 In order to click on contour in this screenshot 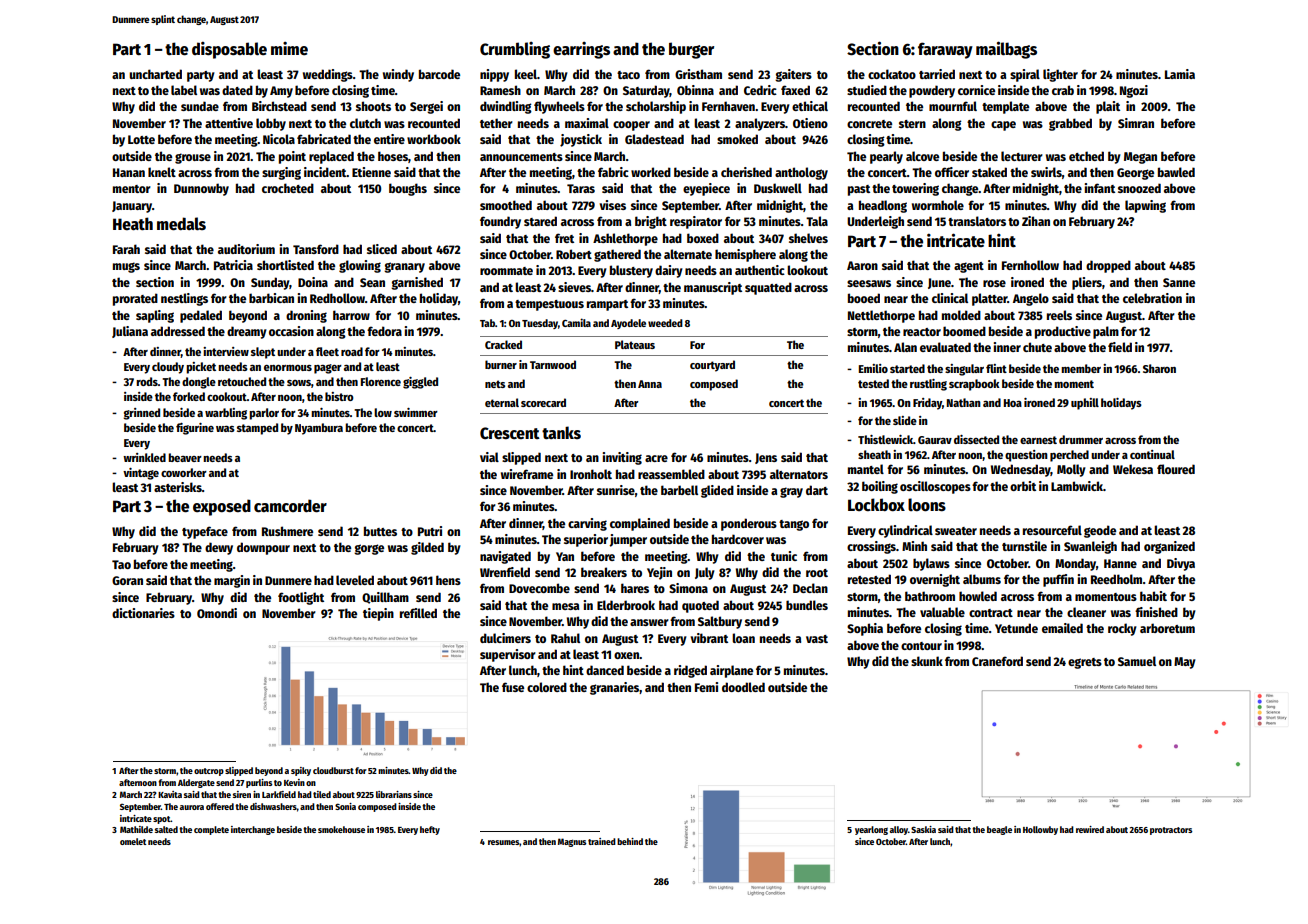, I will do `click(921, 646)`.
